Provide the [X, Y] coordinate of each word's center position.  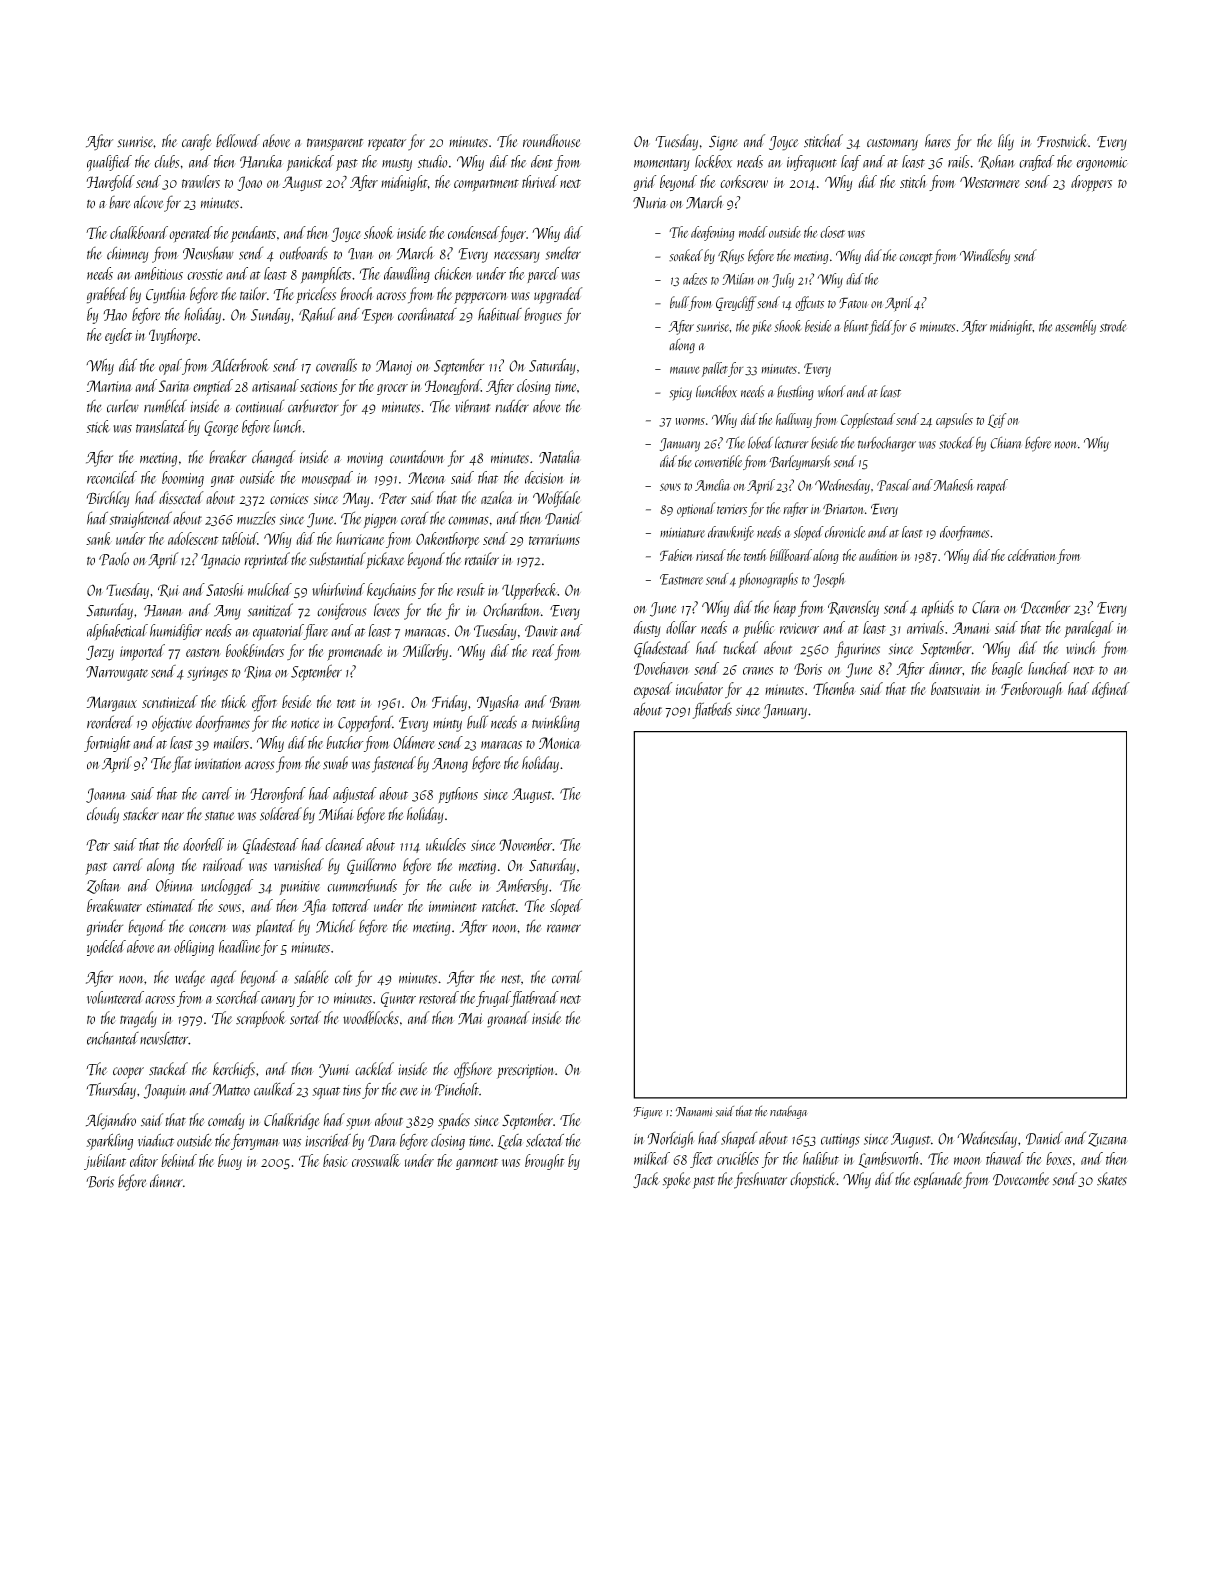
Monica [560, 743]
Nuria [650, 203]
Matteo [231, 1090]
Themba [834, 688]
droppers [1091, 183]
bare [119, 202]
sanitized [270, 610]
